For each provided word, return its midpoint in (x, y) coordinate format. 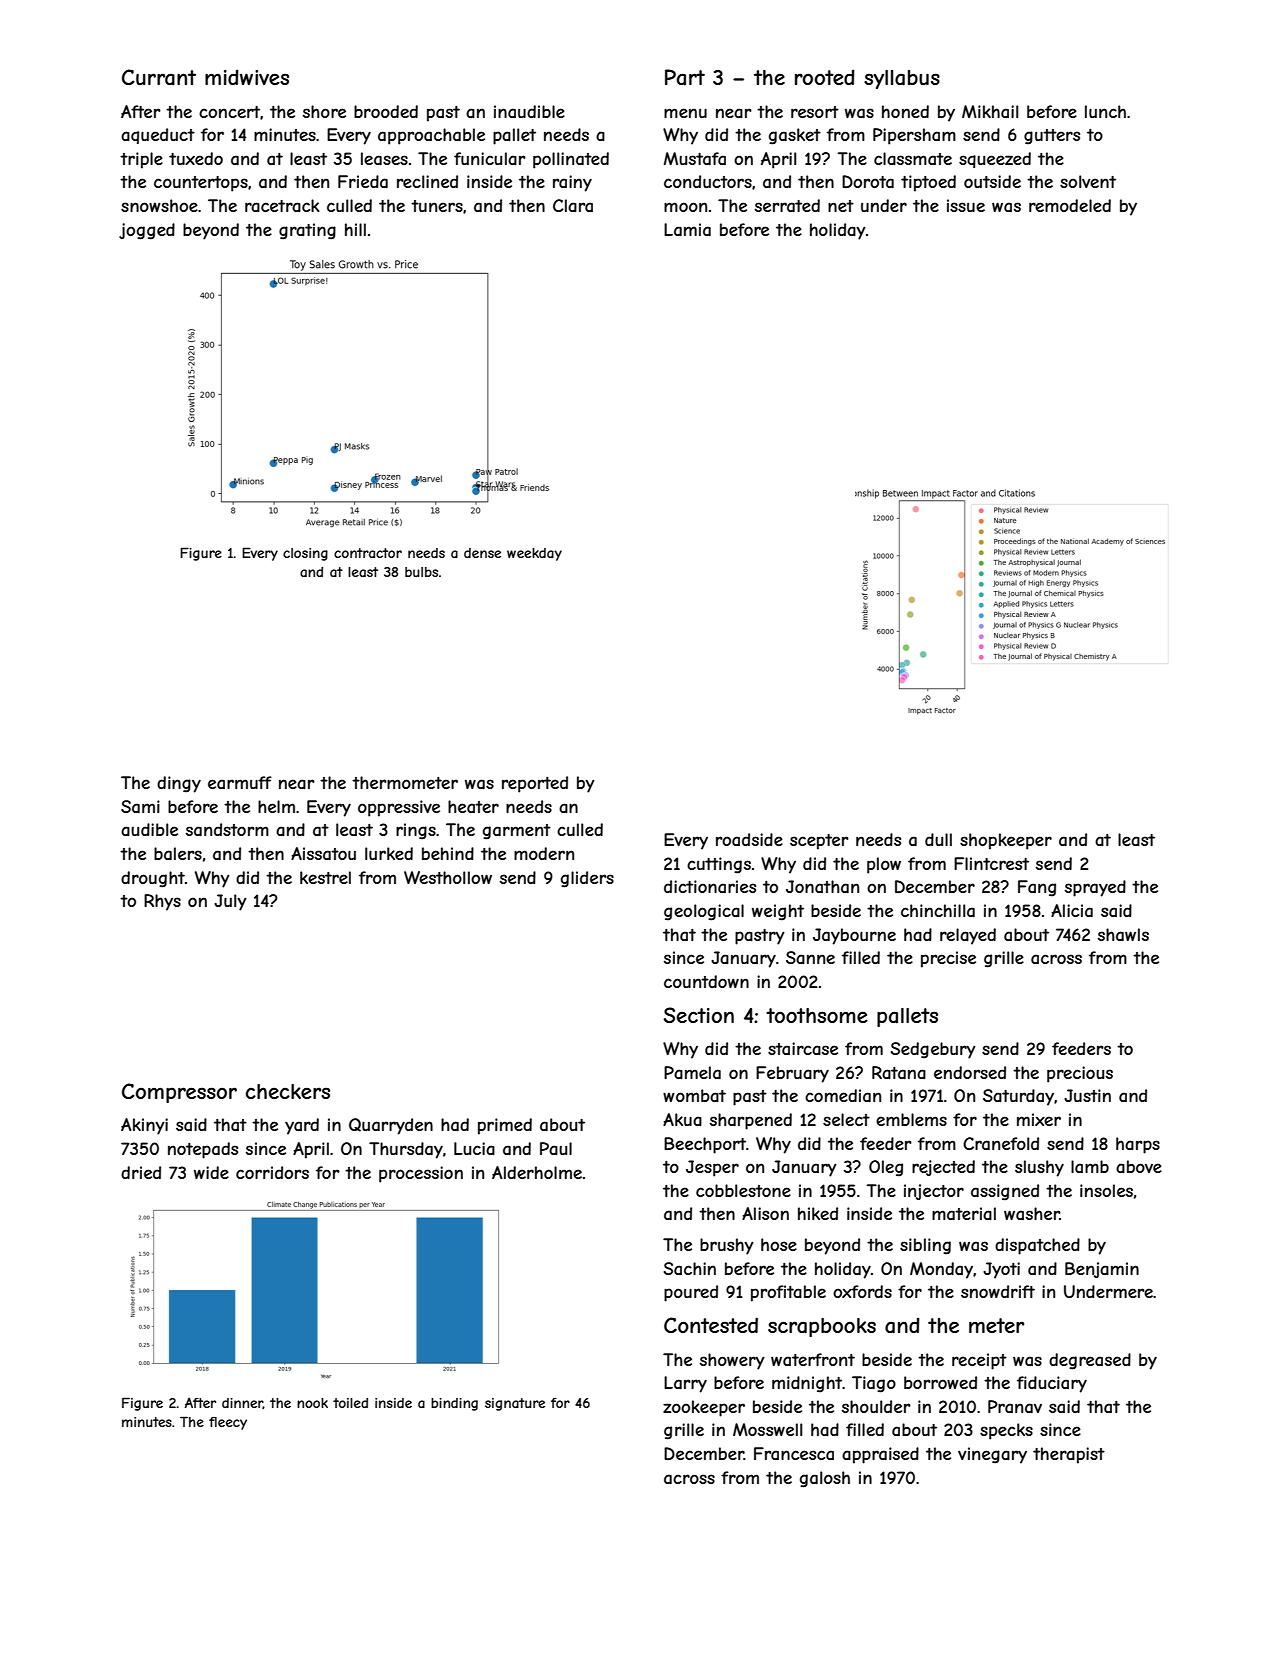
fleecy (228, 1423)
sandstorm (227, 829)
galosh (825, 1479)
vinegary (992, 1455)
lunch (1105, 111)
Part (685, 77)
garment (517, 832)
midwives (247, 77)
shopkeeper (1006, 841)
